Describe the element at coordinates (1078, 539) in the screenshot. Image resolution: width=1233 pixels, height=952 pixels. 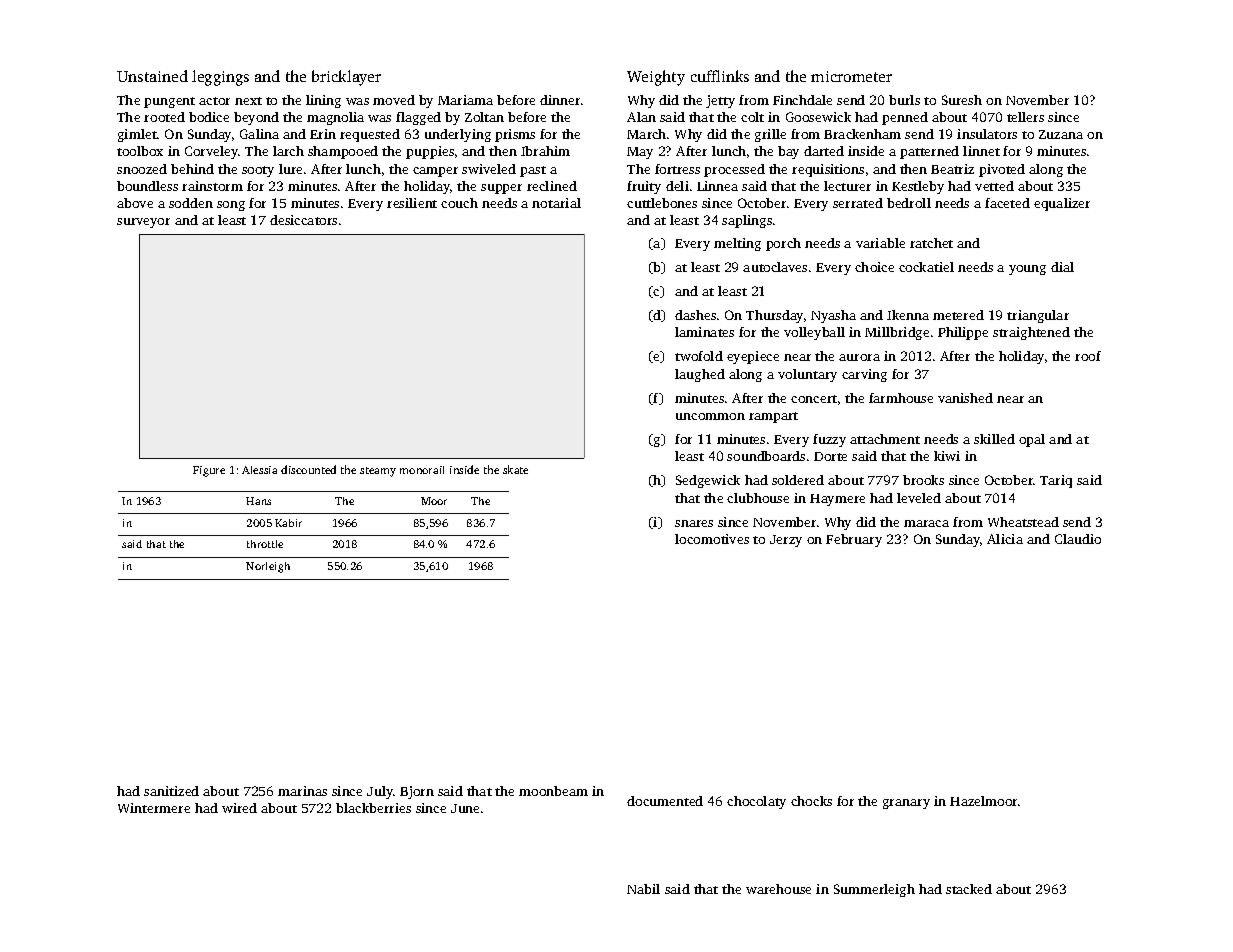
I see `Claudio` at that location.
